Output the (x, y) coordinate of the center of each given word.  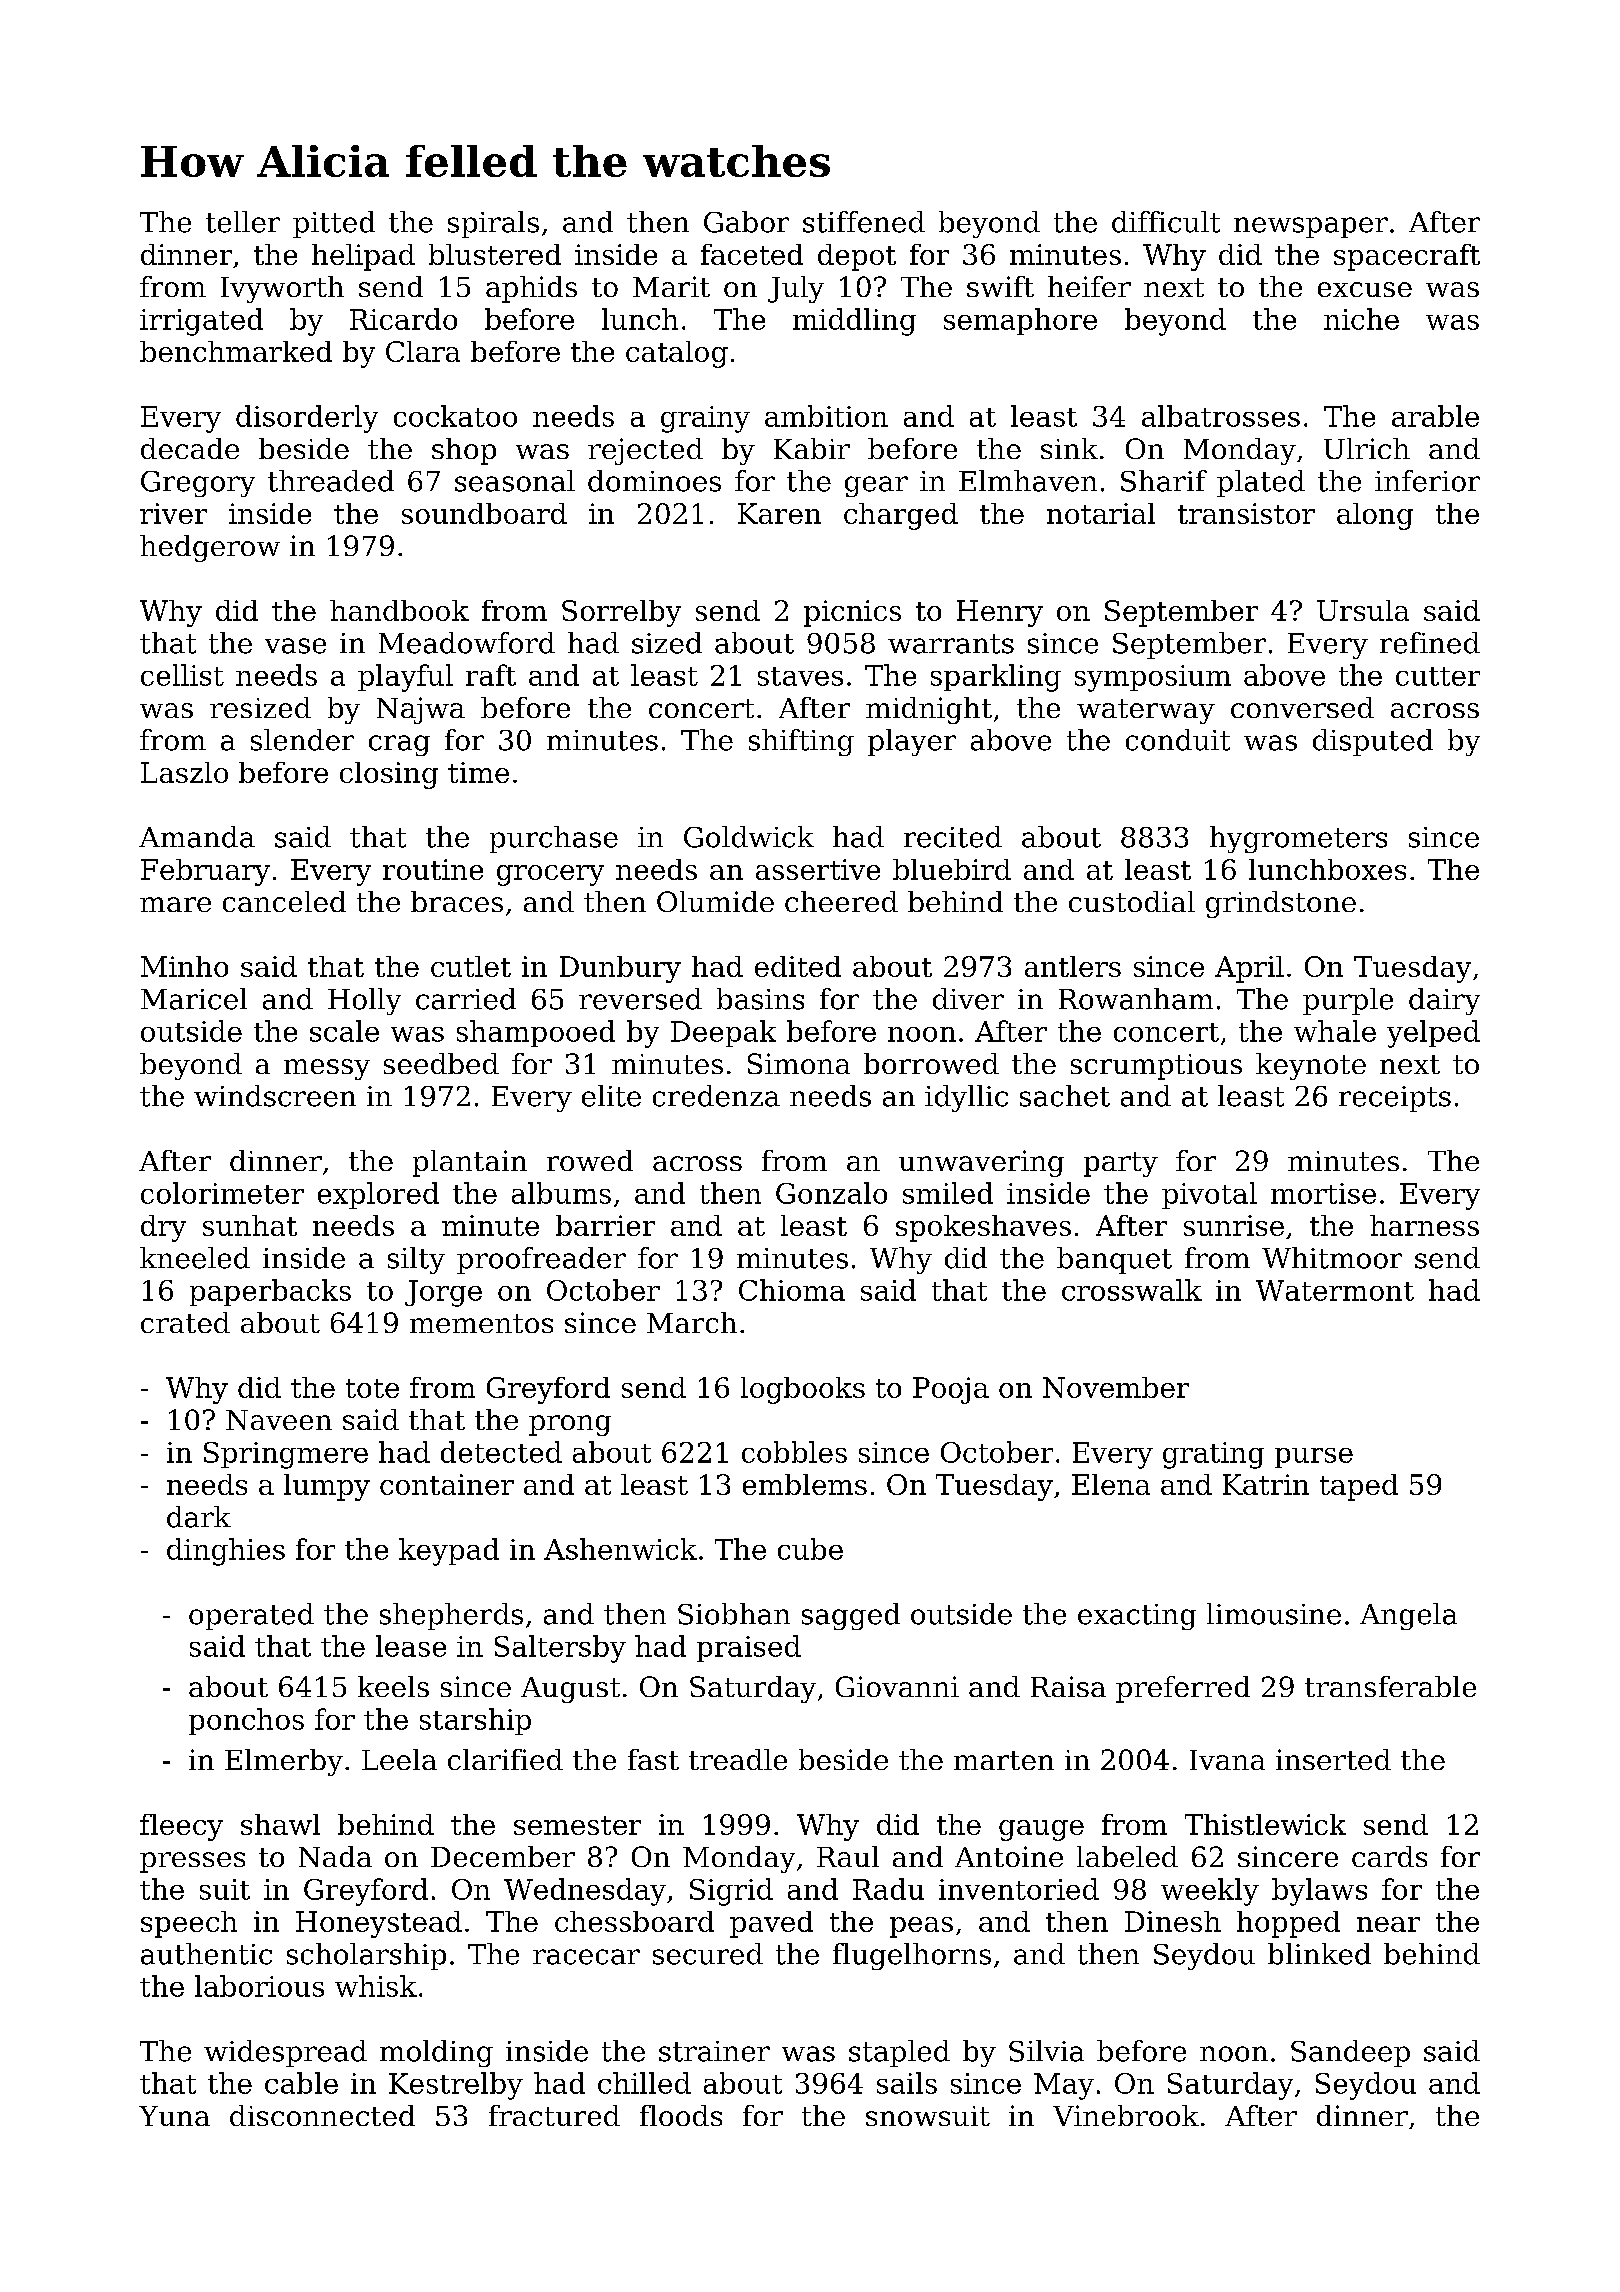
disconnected (322, 2115)
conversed (1302, 707)
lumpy (327, 1487)
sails (907, 2083)
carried (466, 999)
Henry (1000, 613)
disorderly (307, 419)
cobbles (794, 1452)
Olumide (715, 901)
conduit (1178, 740)
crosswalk (1132, 1290)
